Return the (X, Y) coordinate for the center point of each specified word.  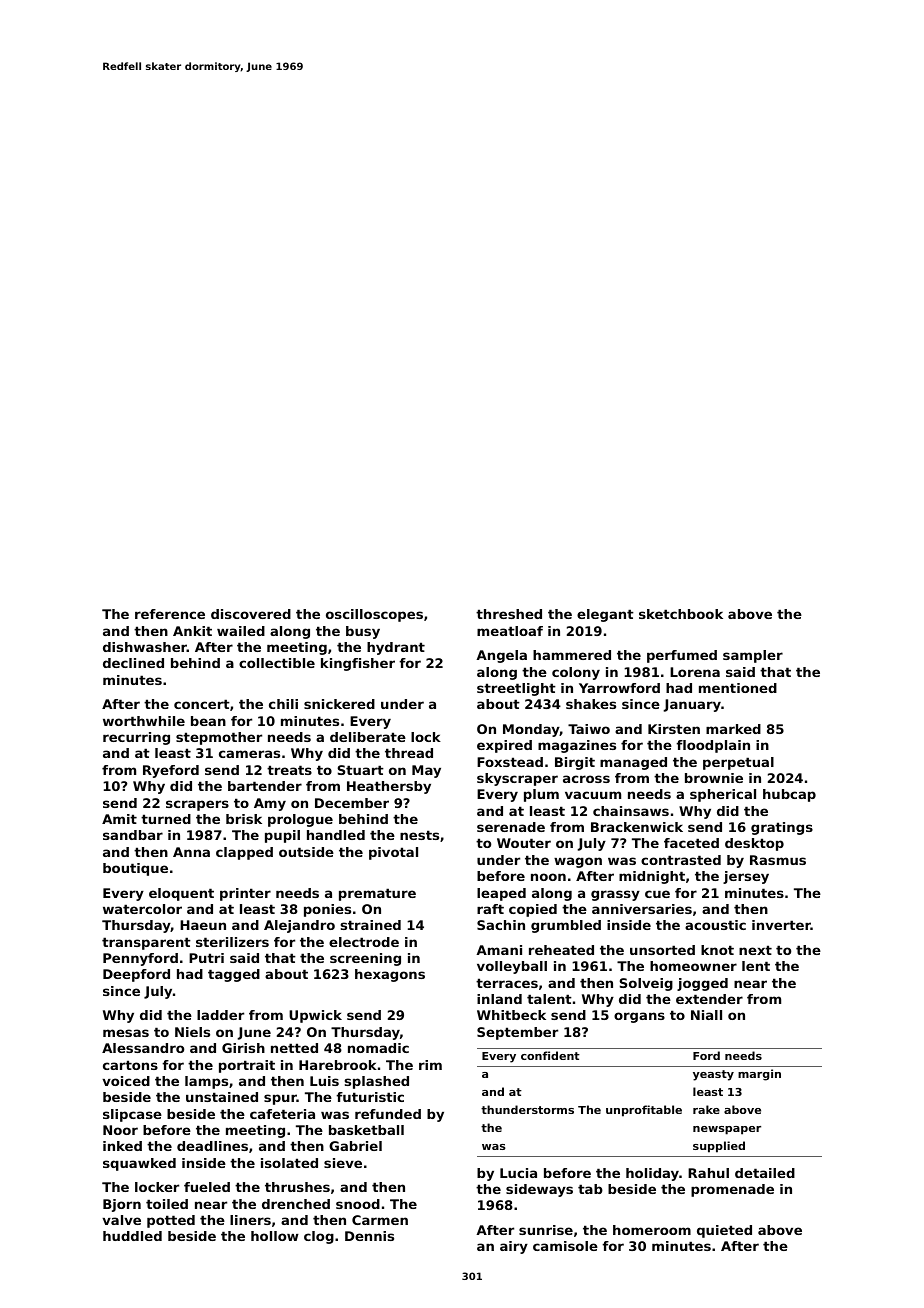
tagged (234, 975)
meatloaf (510, 631)
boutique (135, 869)
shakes (591, 704)
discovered (251, 614)
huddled (132, 1236)
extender (709, 999)
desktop (754, 844)
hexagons (390, 975)
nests (419, 835)
